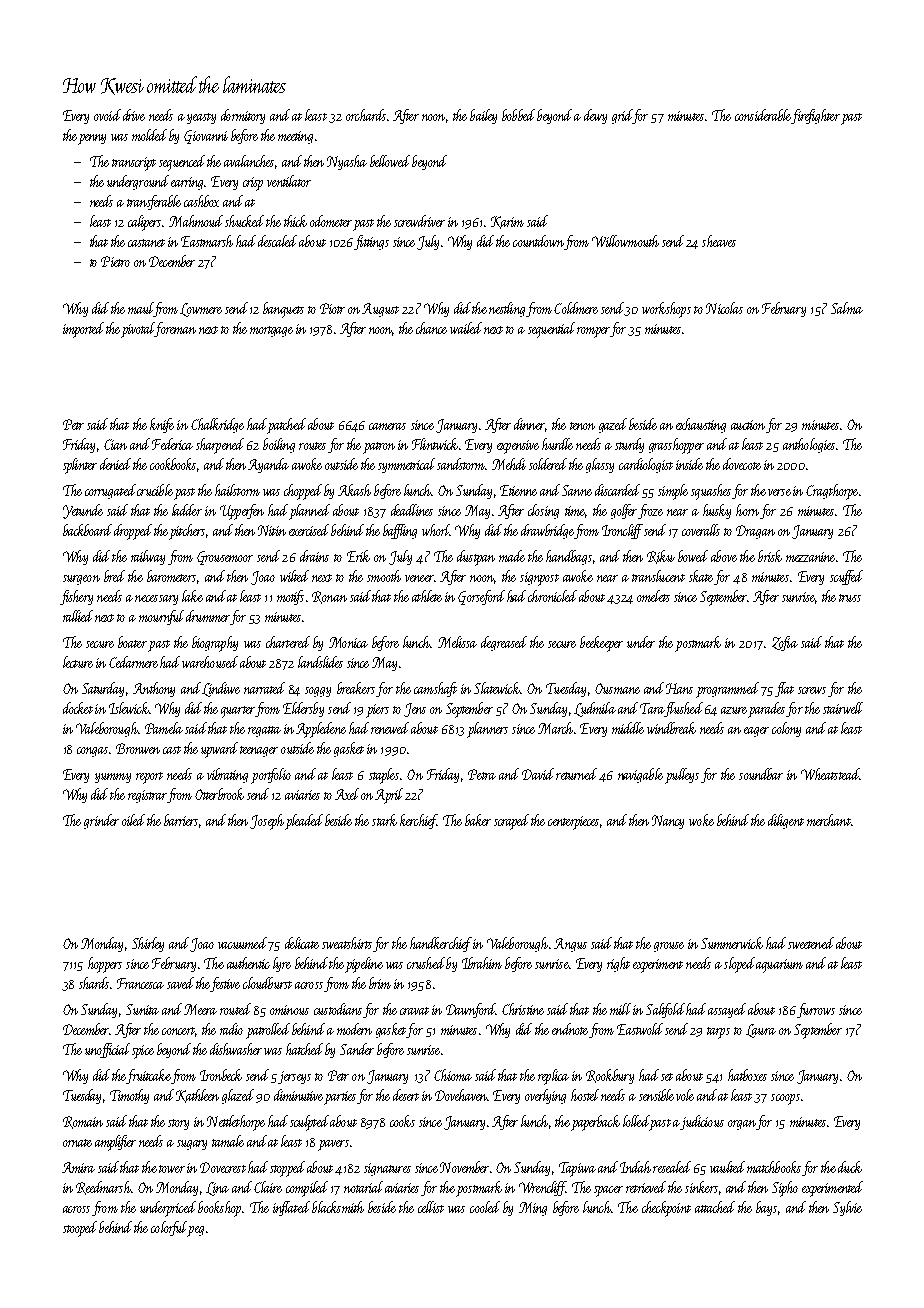 This page has height=1308, width=924. What do you see at coordinates (518, 115) in the page?
I see `bobbed` at bounding box center [518, 115].
